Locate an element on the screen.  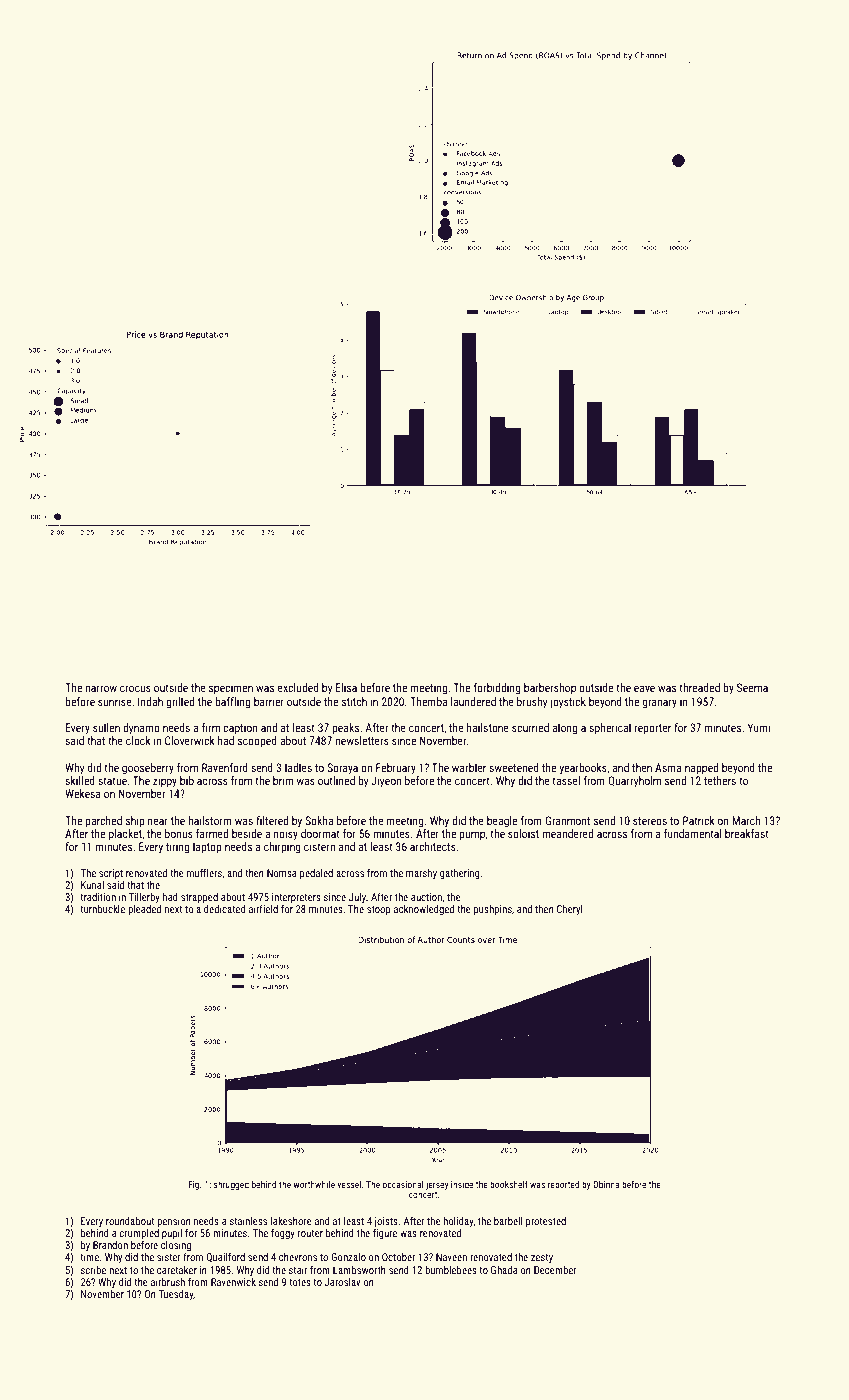
Granmont is located at coordinates (567, 820).
